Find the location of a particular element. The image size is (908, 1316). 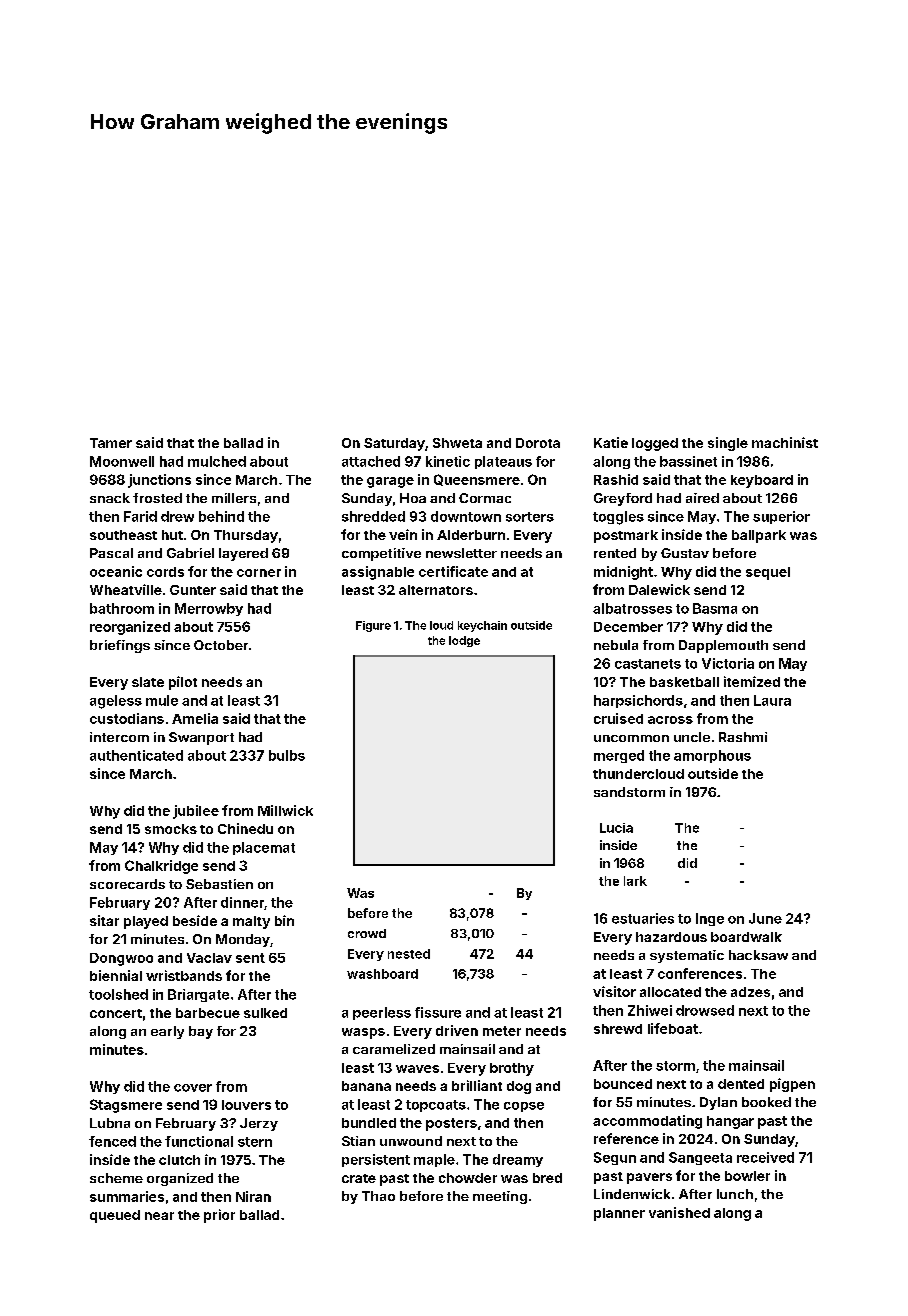

logged is located at coordinates (655, 444).
